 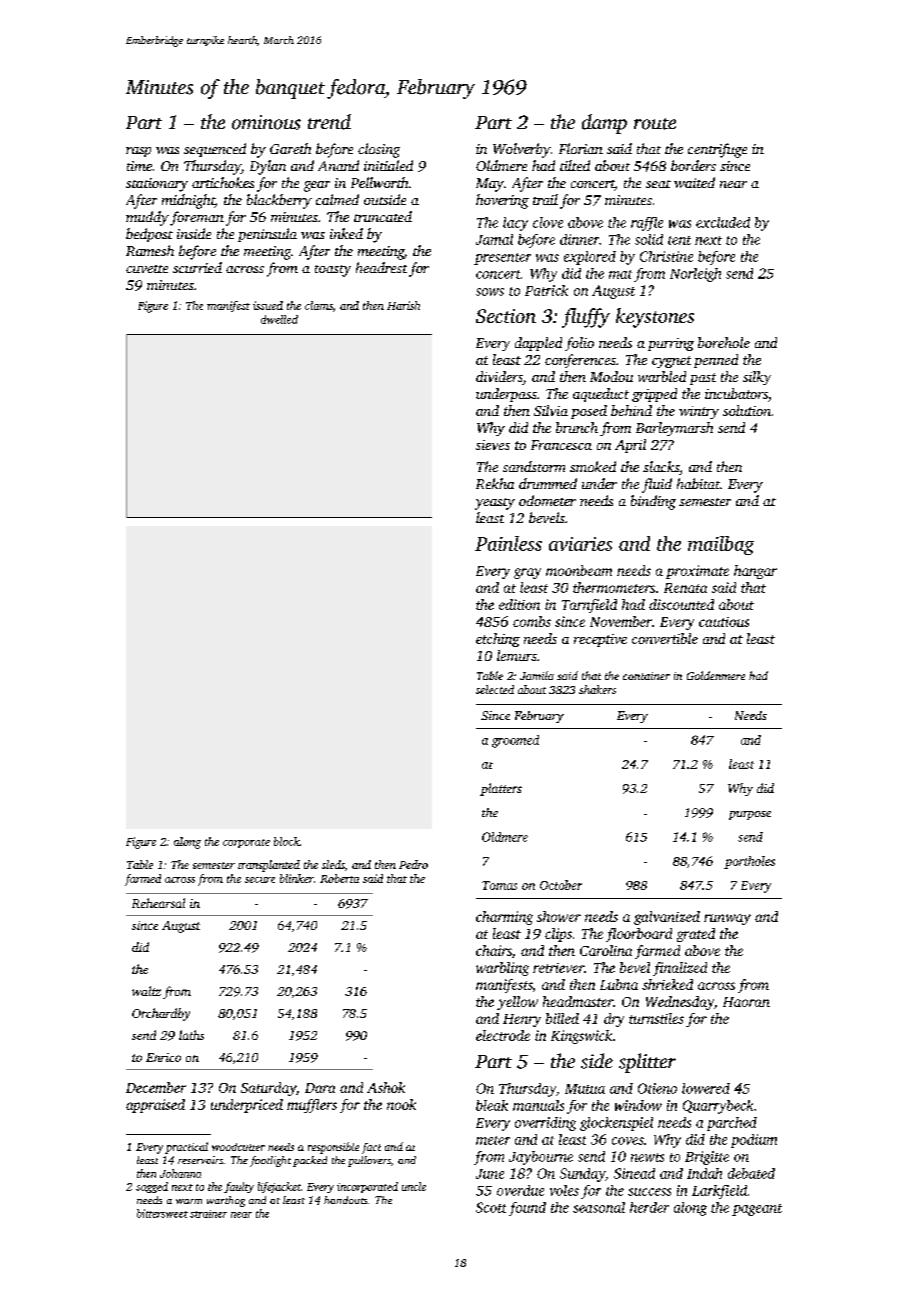 I want to click on Tomas, so click(x=499, y=885).
